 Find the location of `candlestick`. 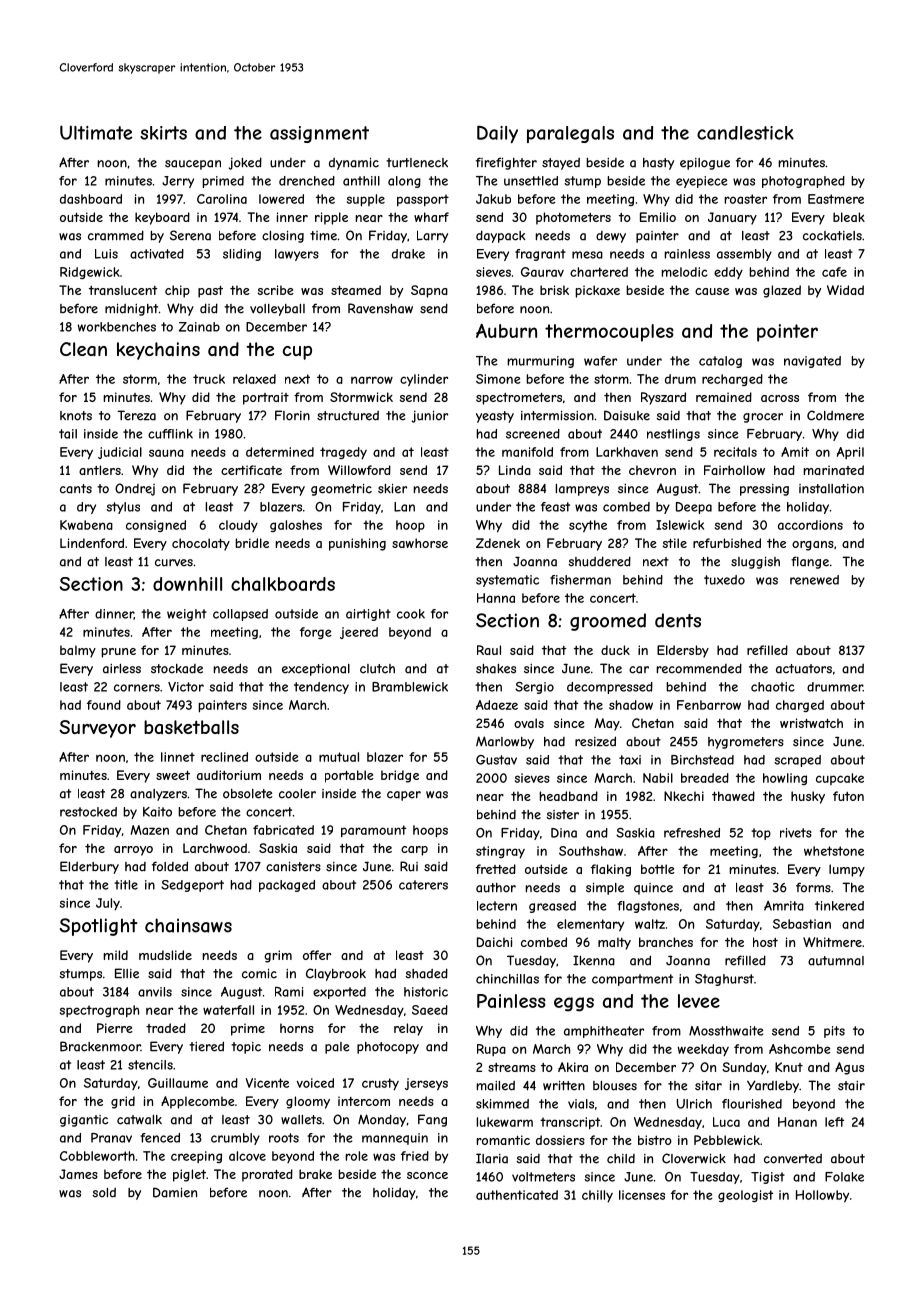

candlestick is located at coordinates (745, 133).
